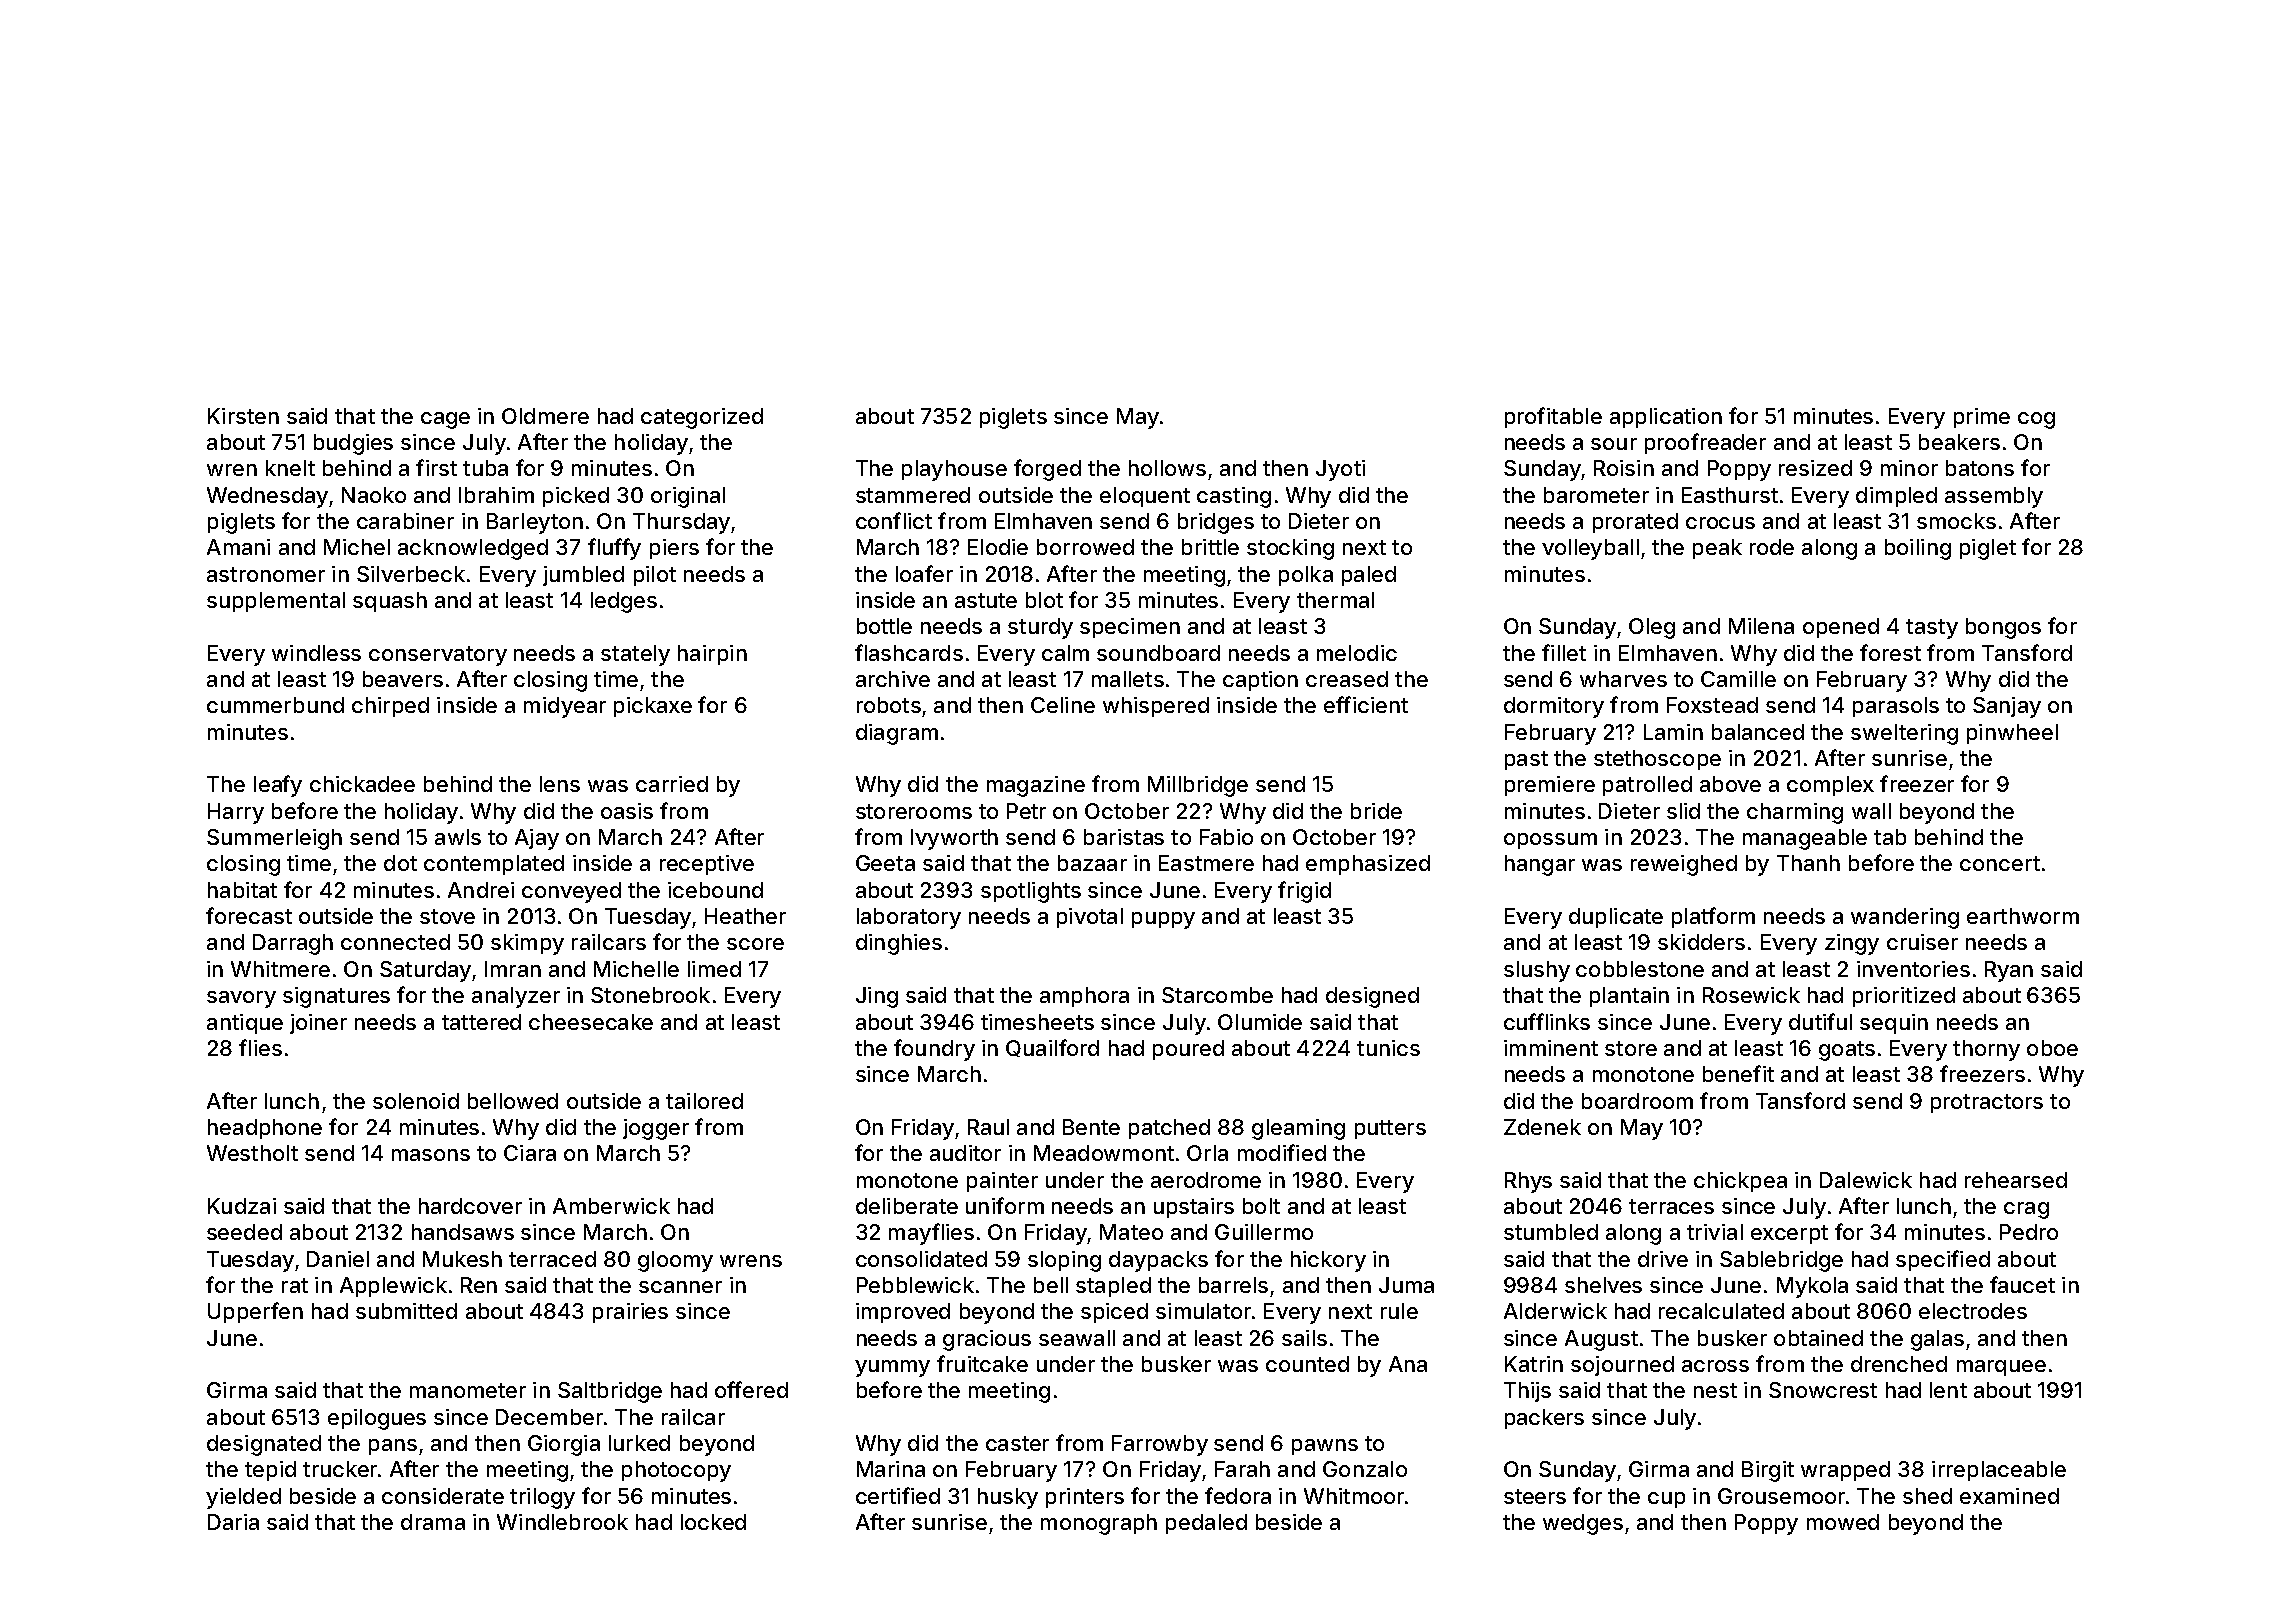 The width and height of the screenshot is (2292, 1620). I want to click on pedaled, so click(1206, 1524).
